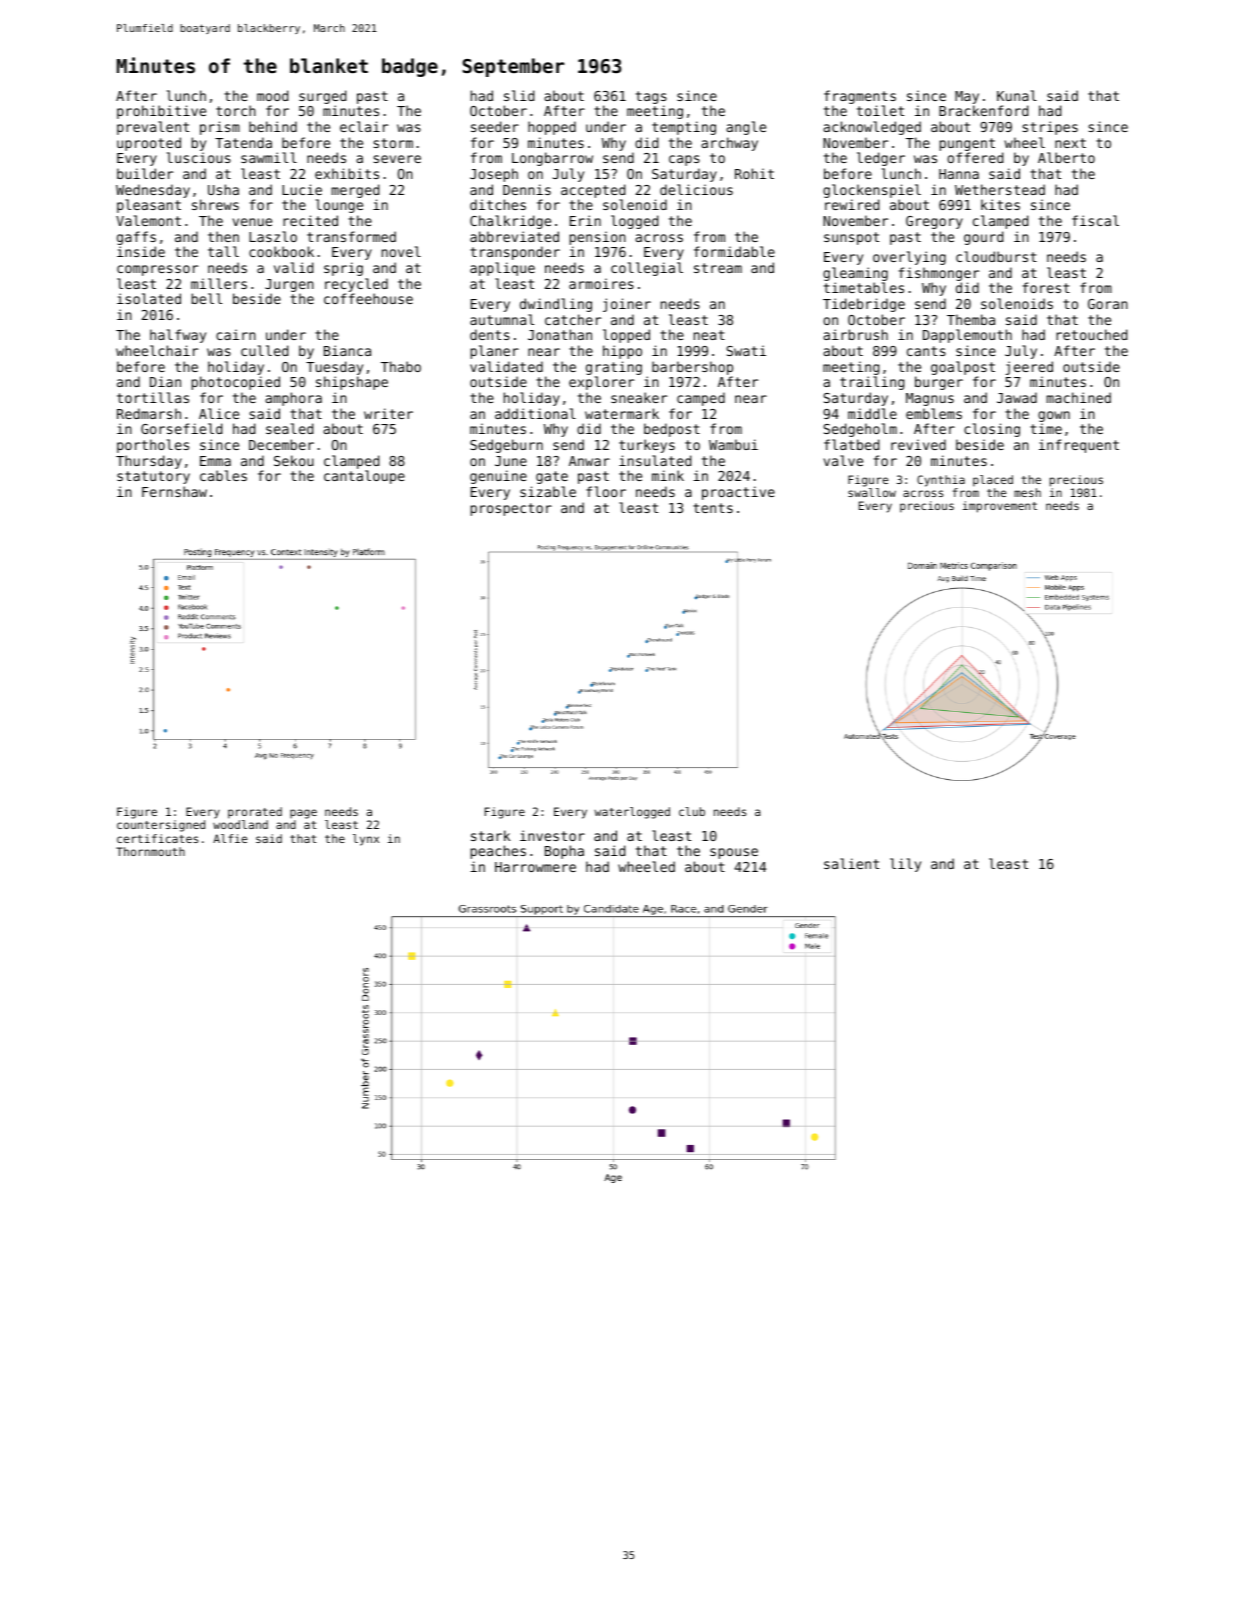  Describe the element at coordinates (992, 430) in the screenshot. I see `closing` at that location.
